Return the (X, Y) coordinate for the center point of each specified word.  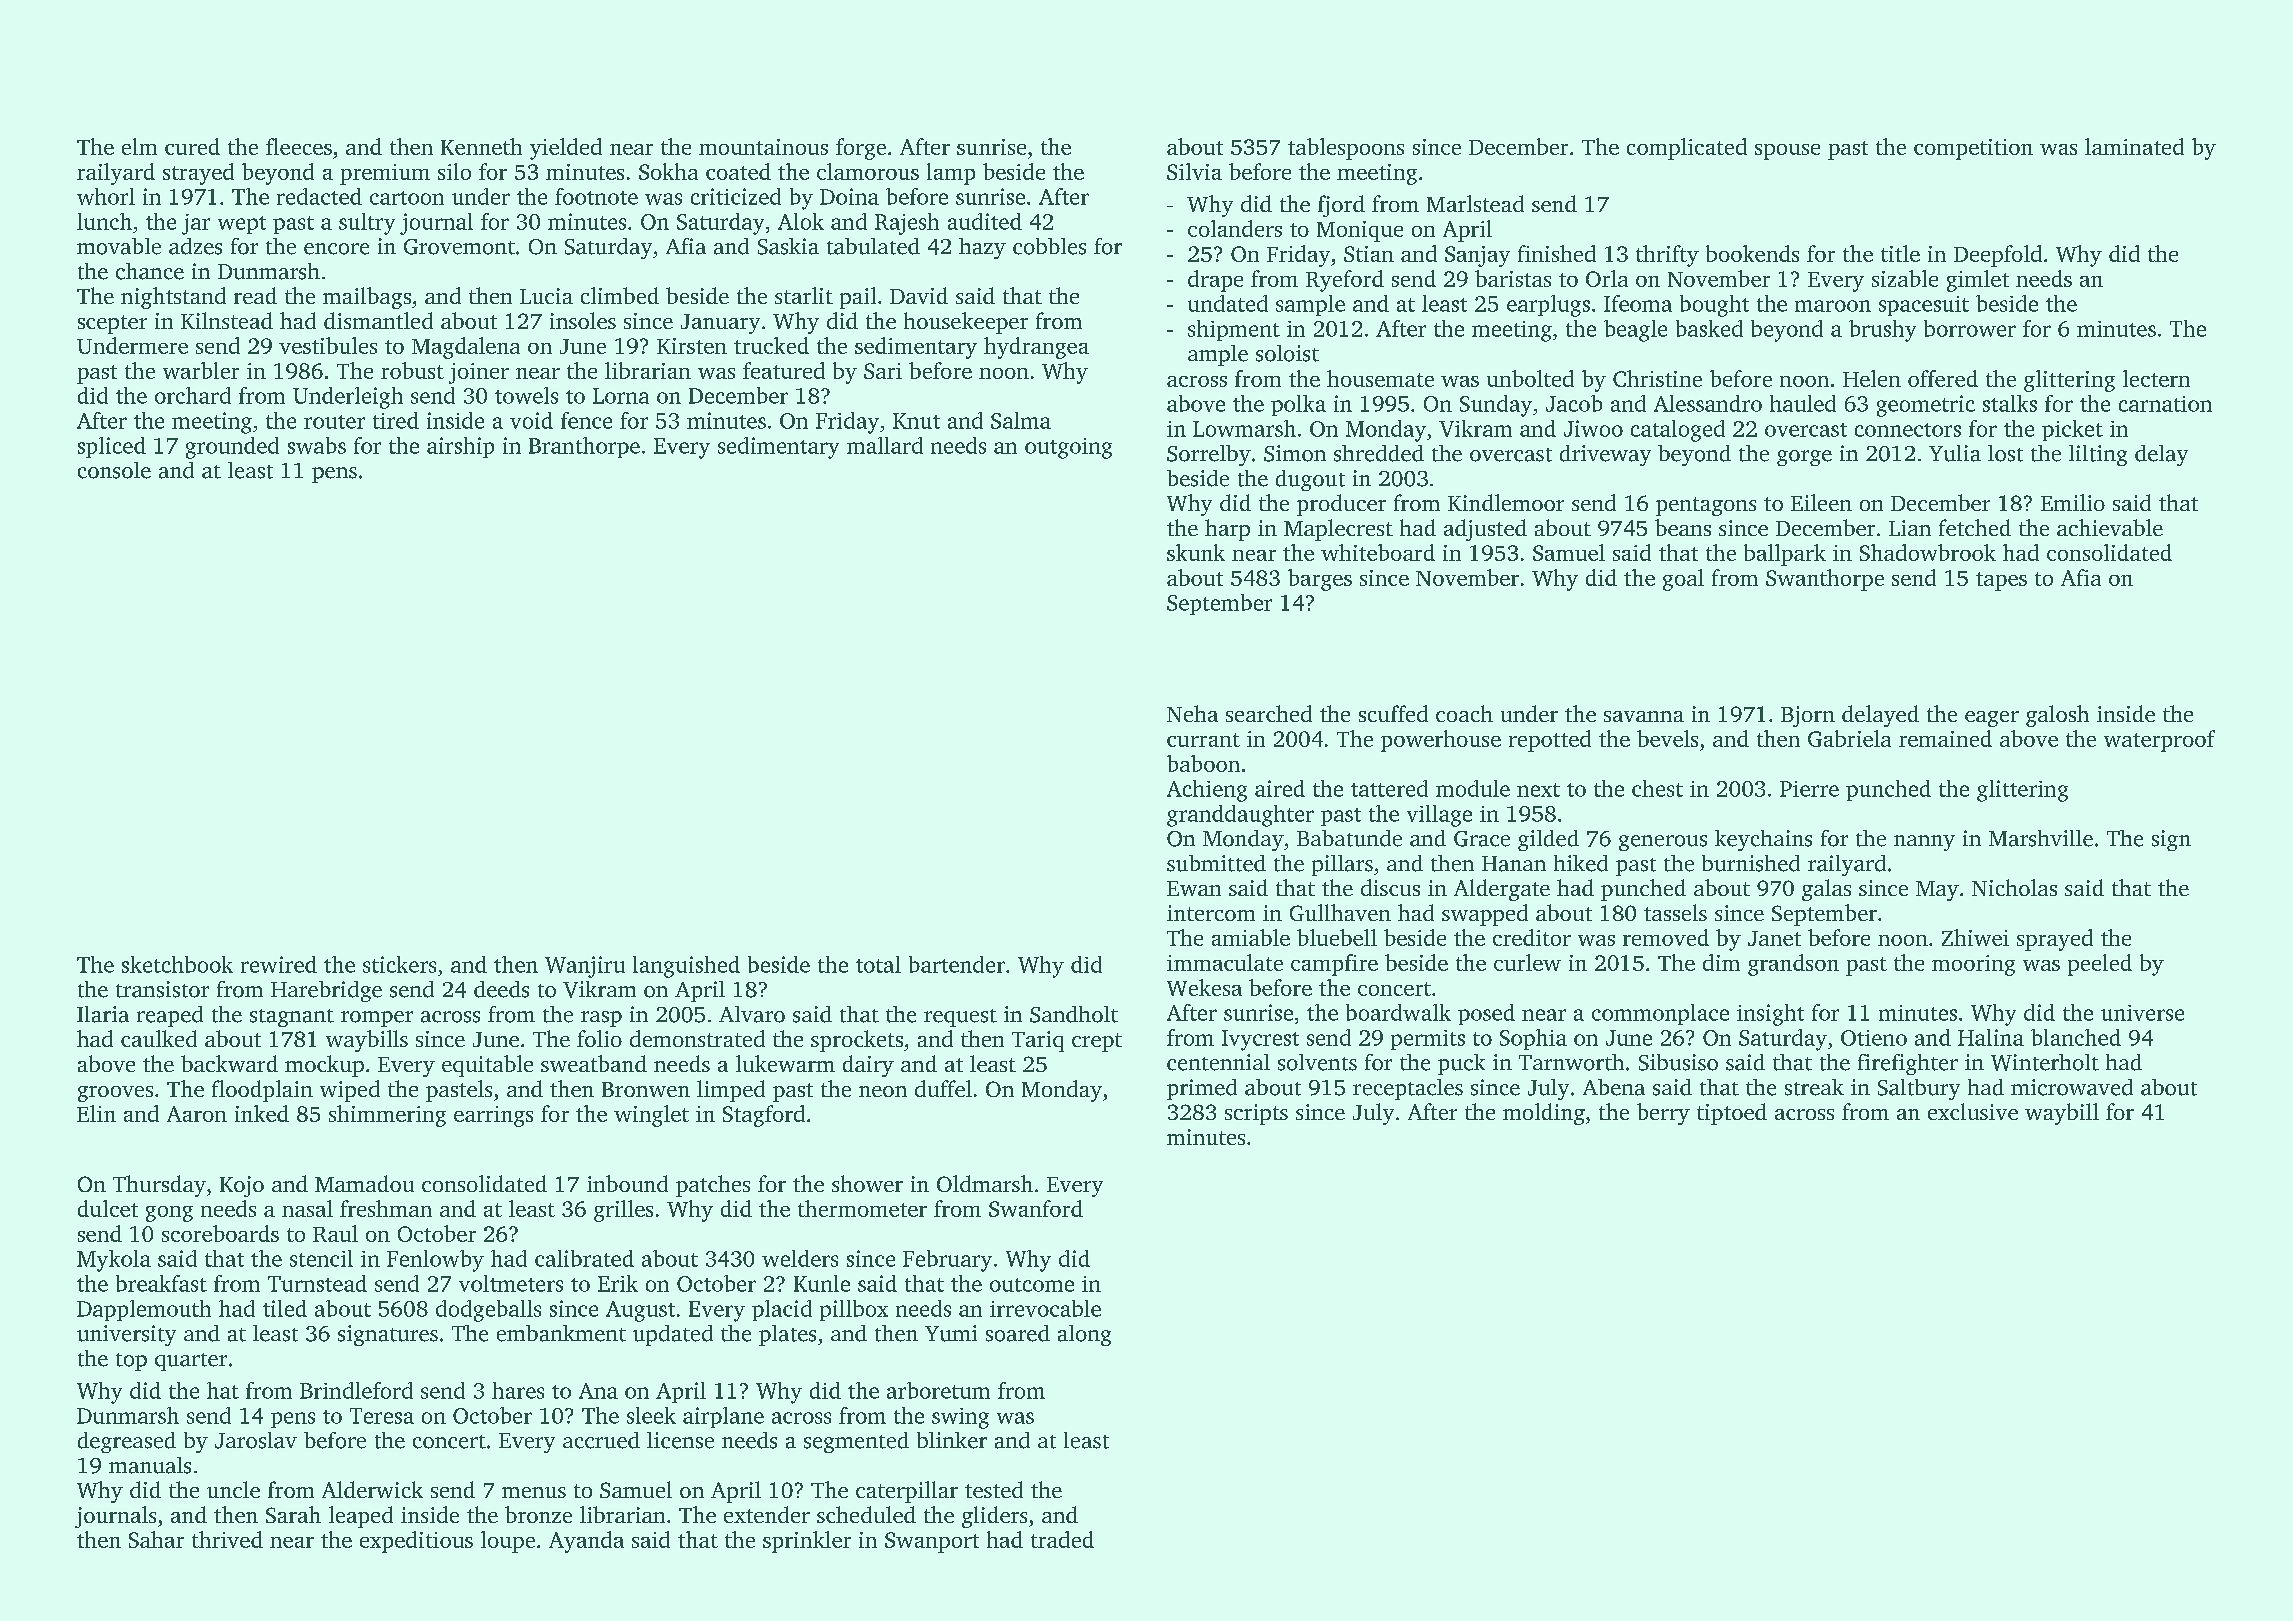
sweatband (594, 1063)
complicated (1687, 149)
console (114, 470)
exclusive (1973, 1111)
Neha (1192, 713)
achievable (2110, 527)
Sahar (156, 1539)
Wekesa (1204, 987)
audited (985, 221)
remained (1945, 738)
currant (1203, 740)
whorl (106, 196)
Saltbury (1919, 1089)
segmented (856, 1442)
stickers (399, 964)
